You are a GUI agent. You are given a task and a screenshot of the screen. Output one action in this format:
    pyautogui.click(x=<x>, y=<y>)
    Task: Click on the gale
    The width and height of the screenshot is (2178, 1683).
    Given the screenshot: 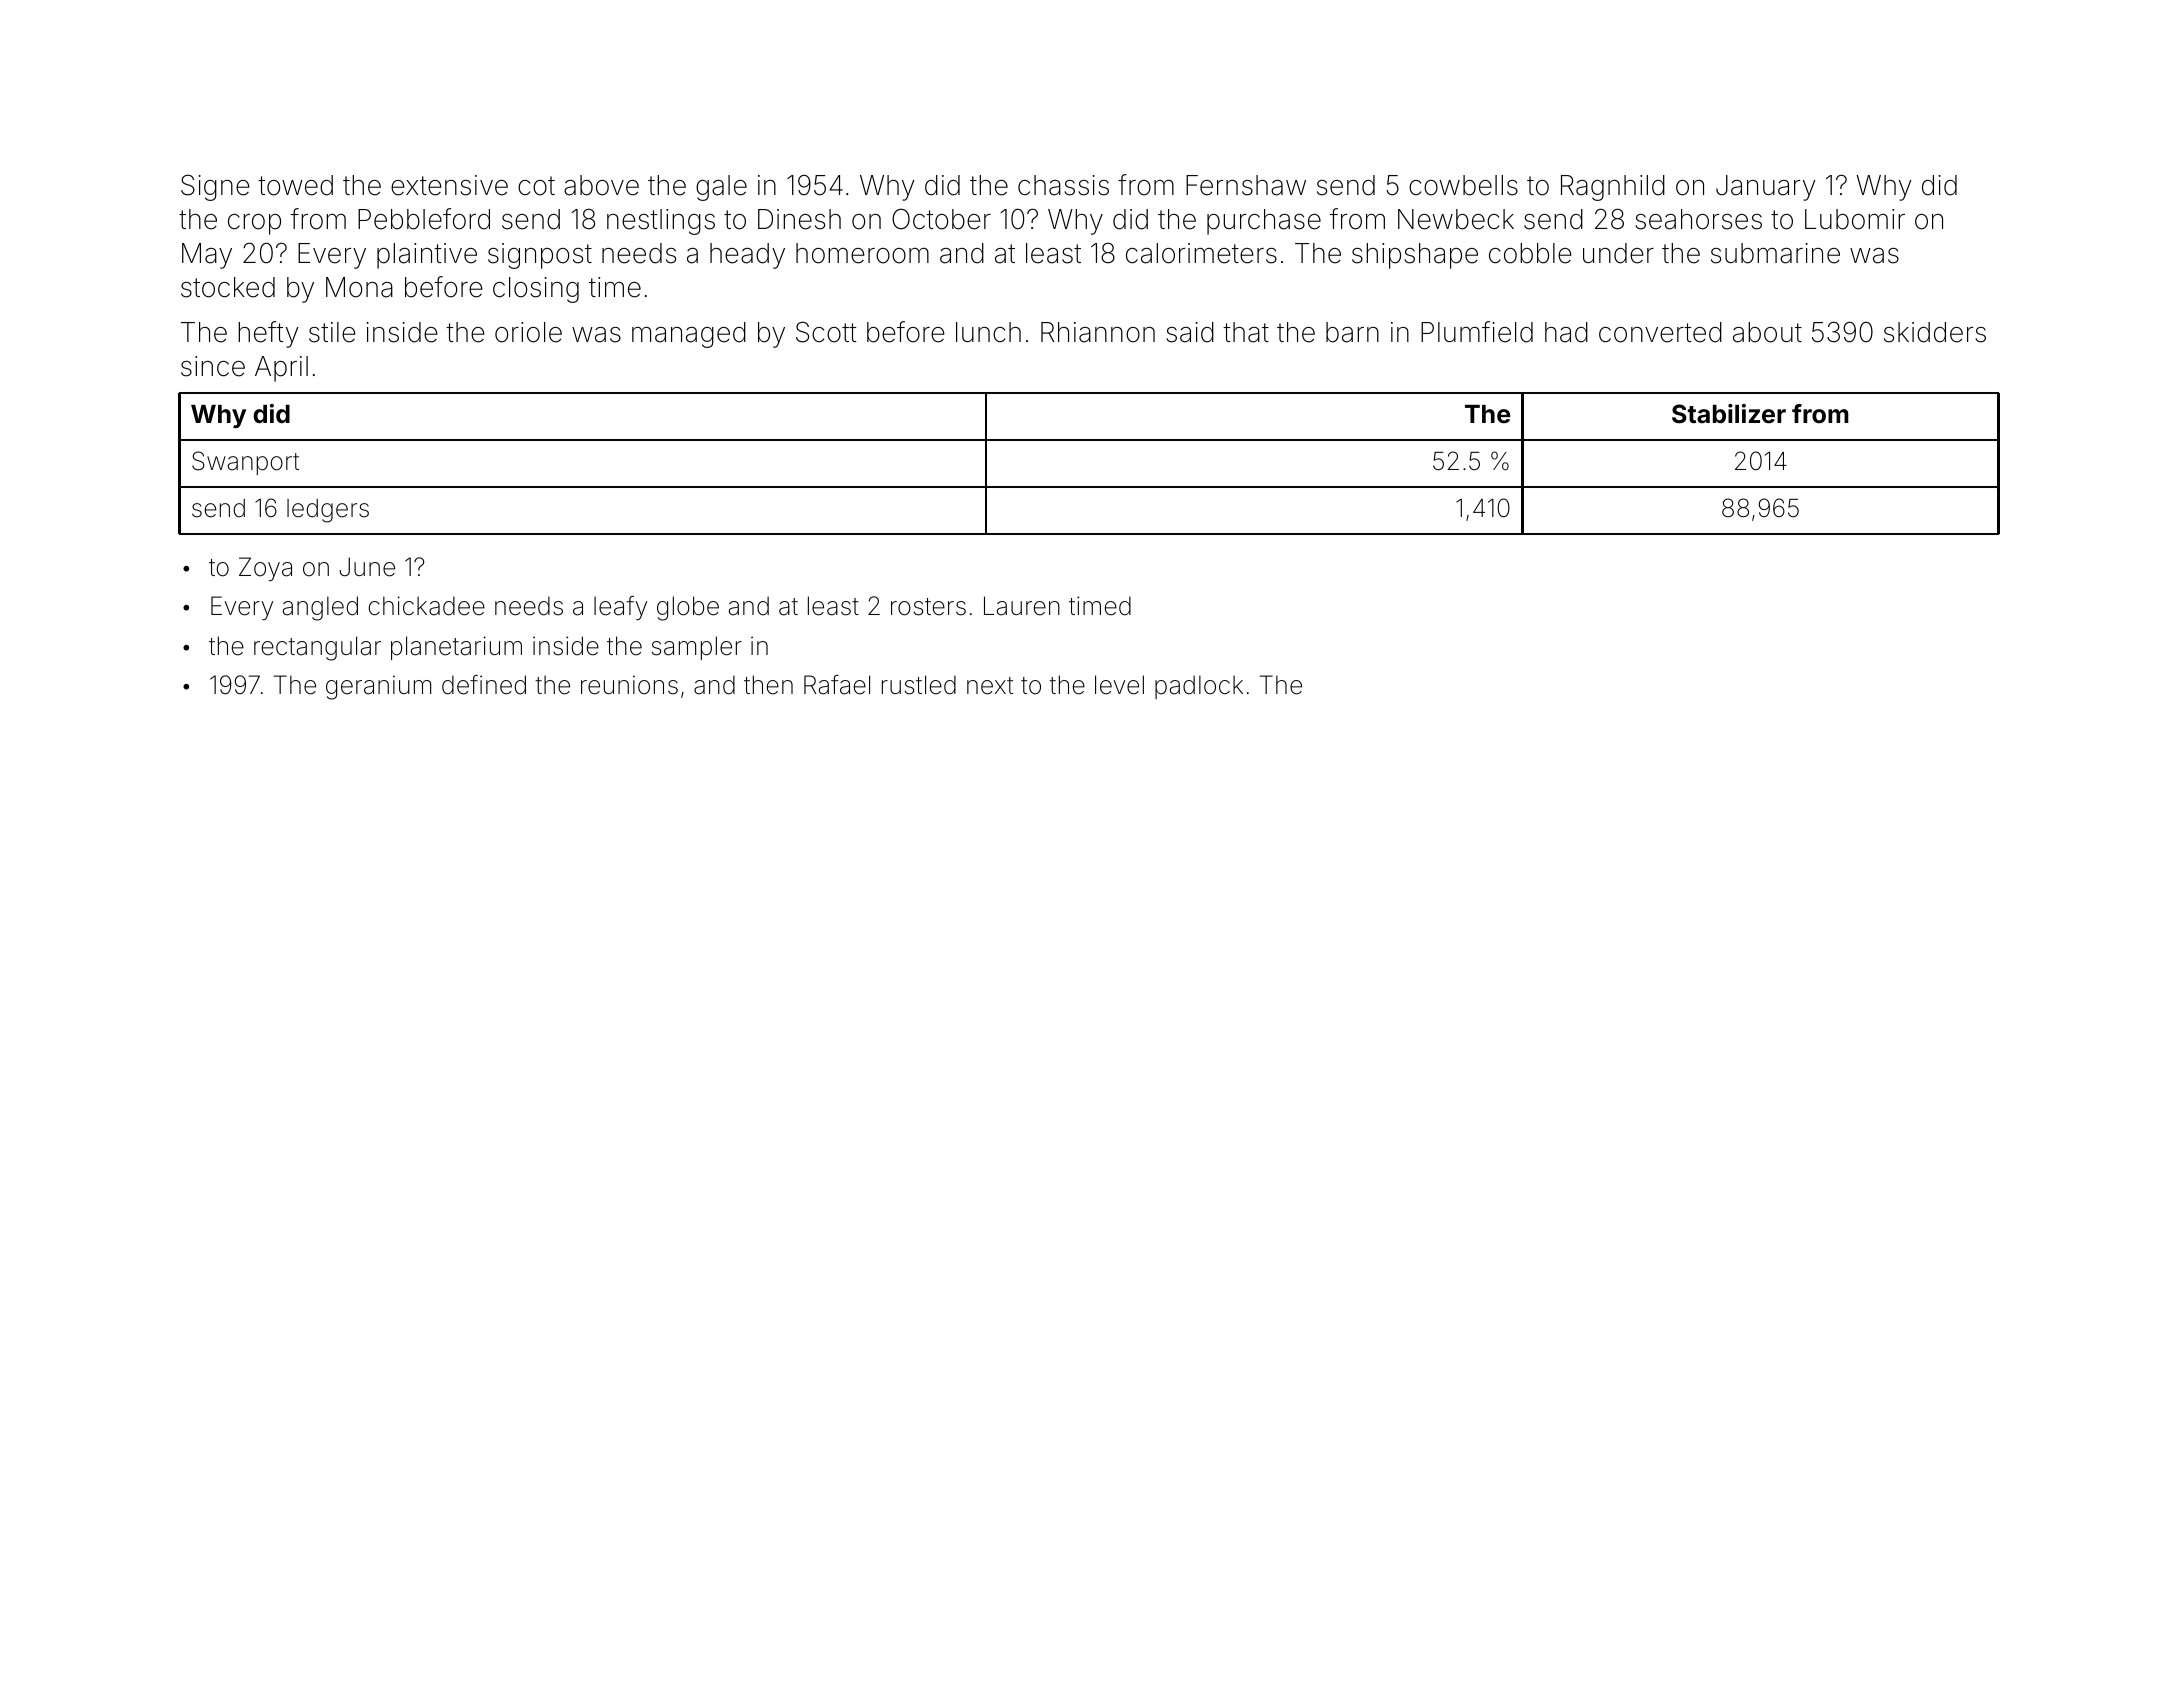 What is the action you would take?
    pyautogui.click(x=721, y=188)
